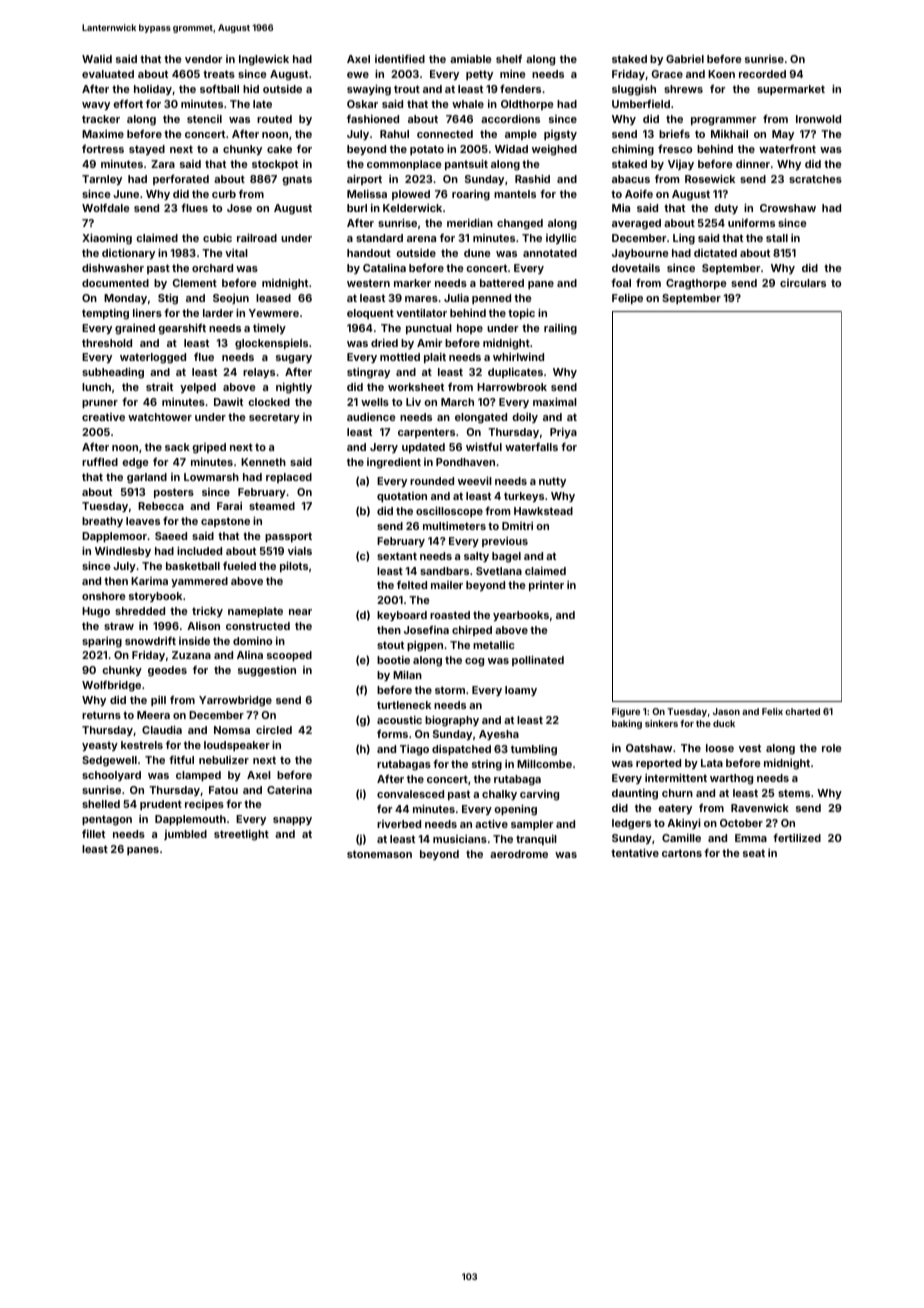 The height and width of the image is (1308, 924). What do you see at coordinates (274, 730) in the image?
I see `circled` at bounding box center [274, 730].
